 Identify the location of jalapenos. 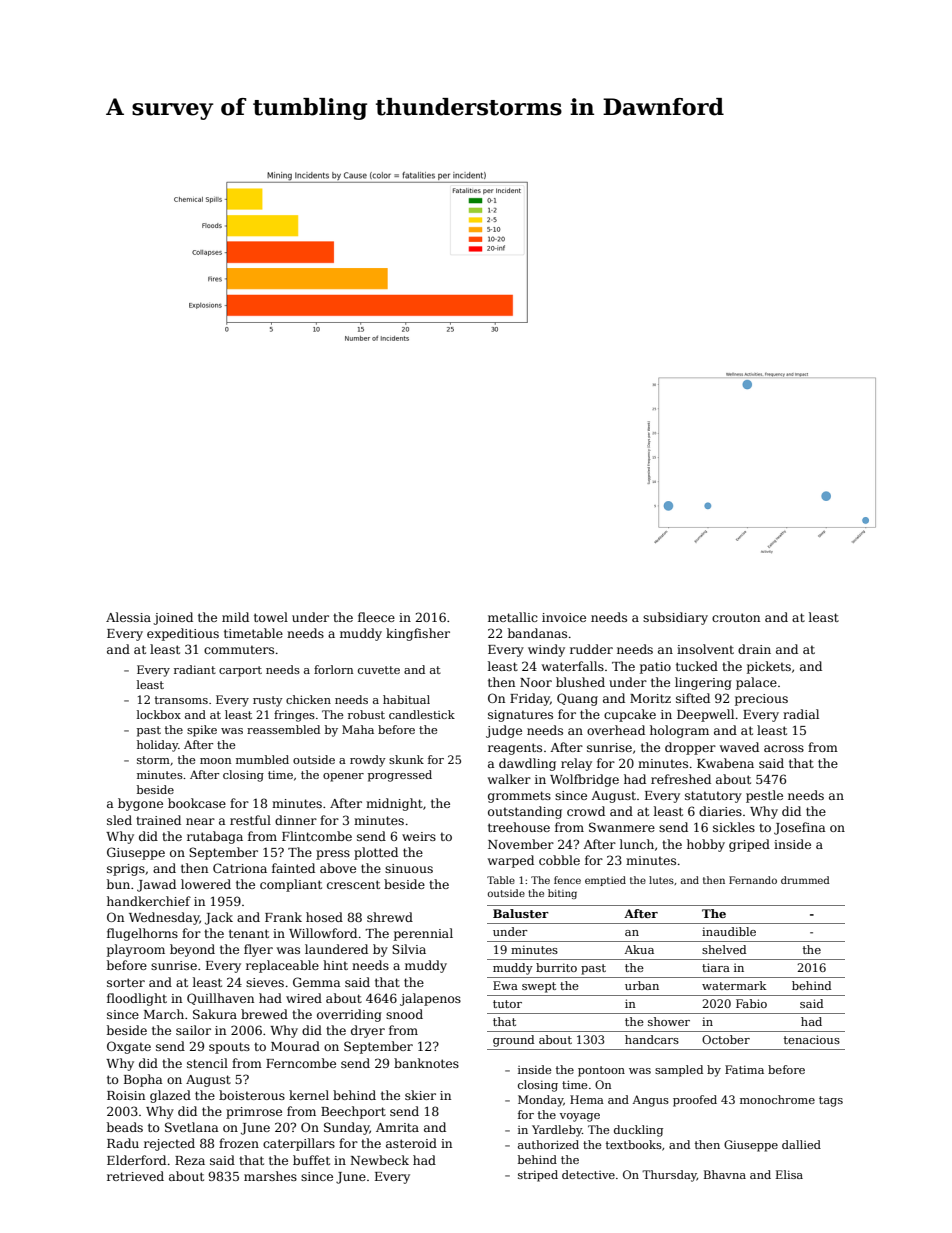
(430, 999).
